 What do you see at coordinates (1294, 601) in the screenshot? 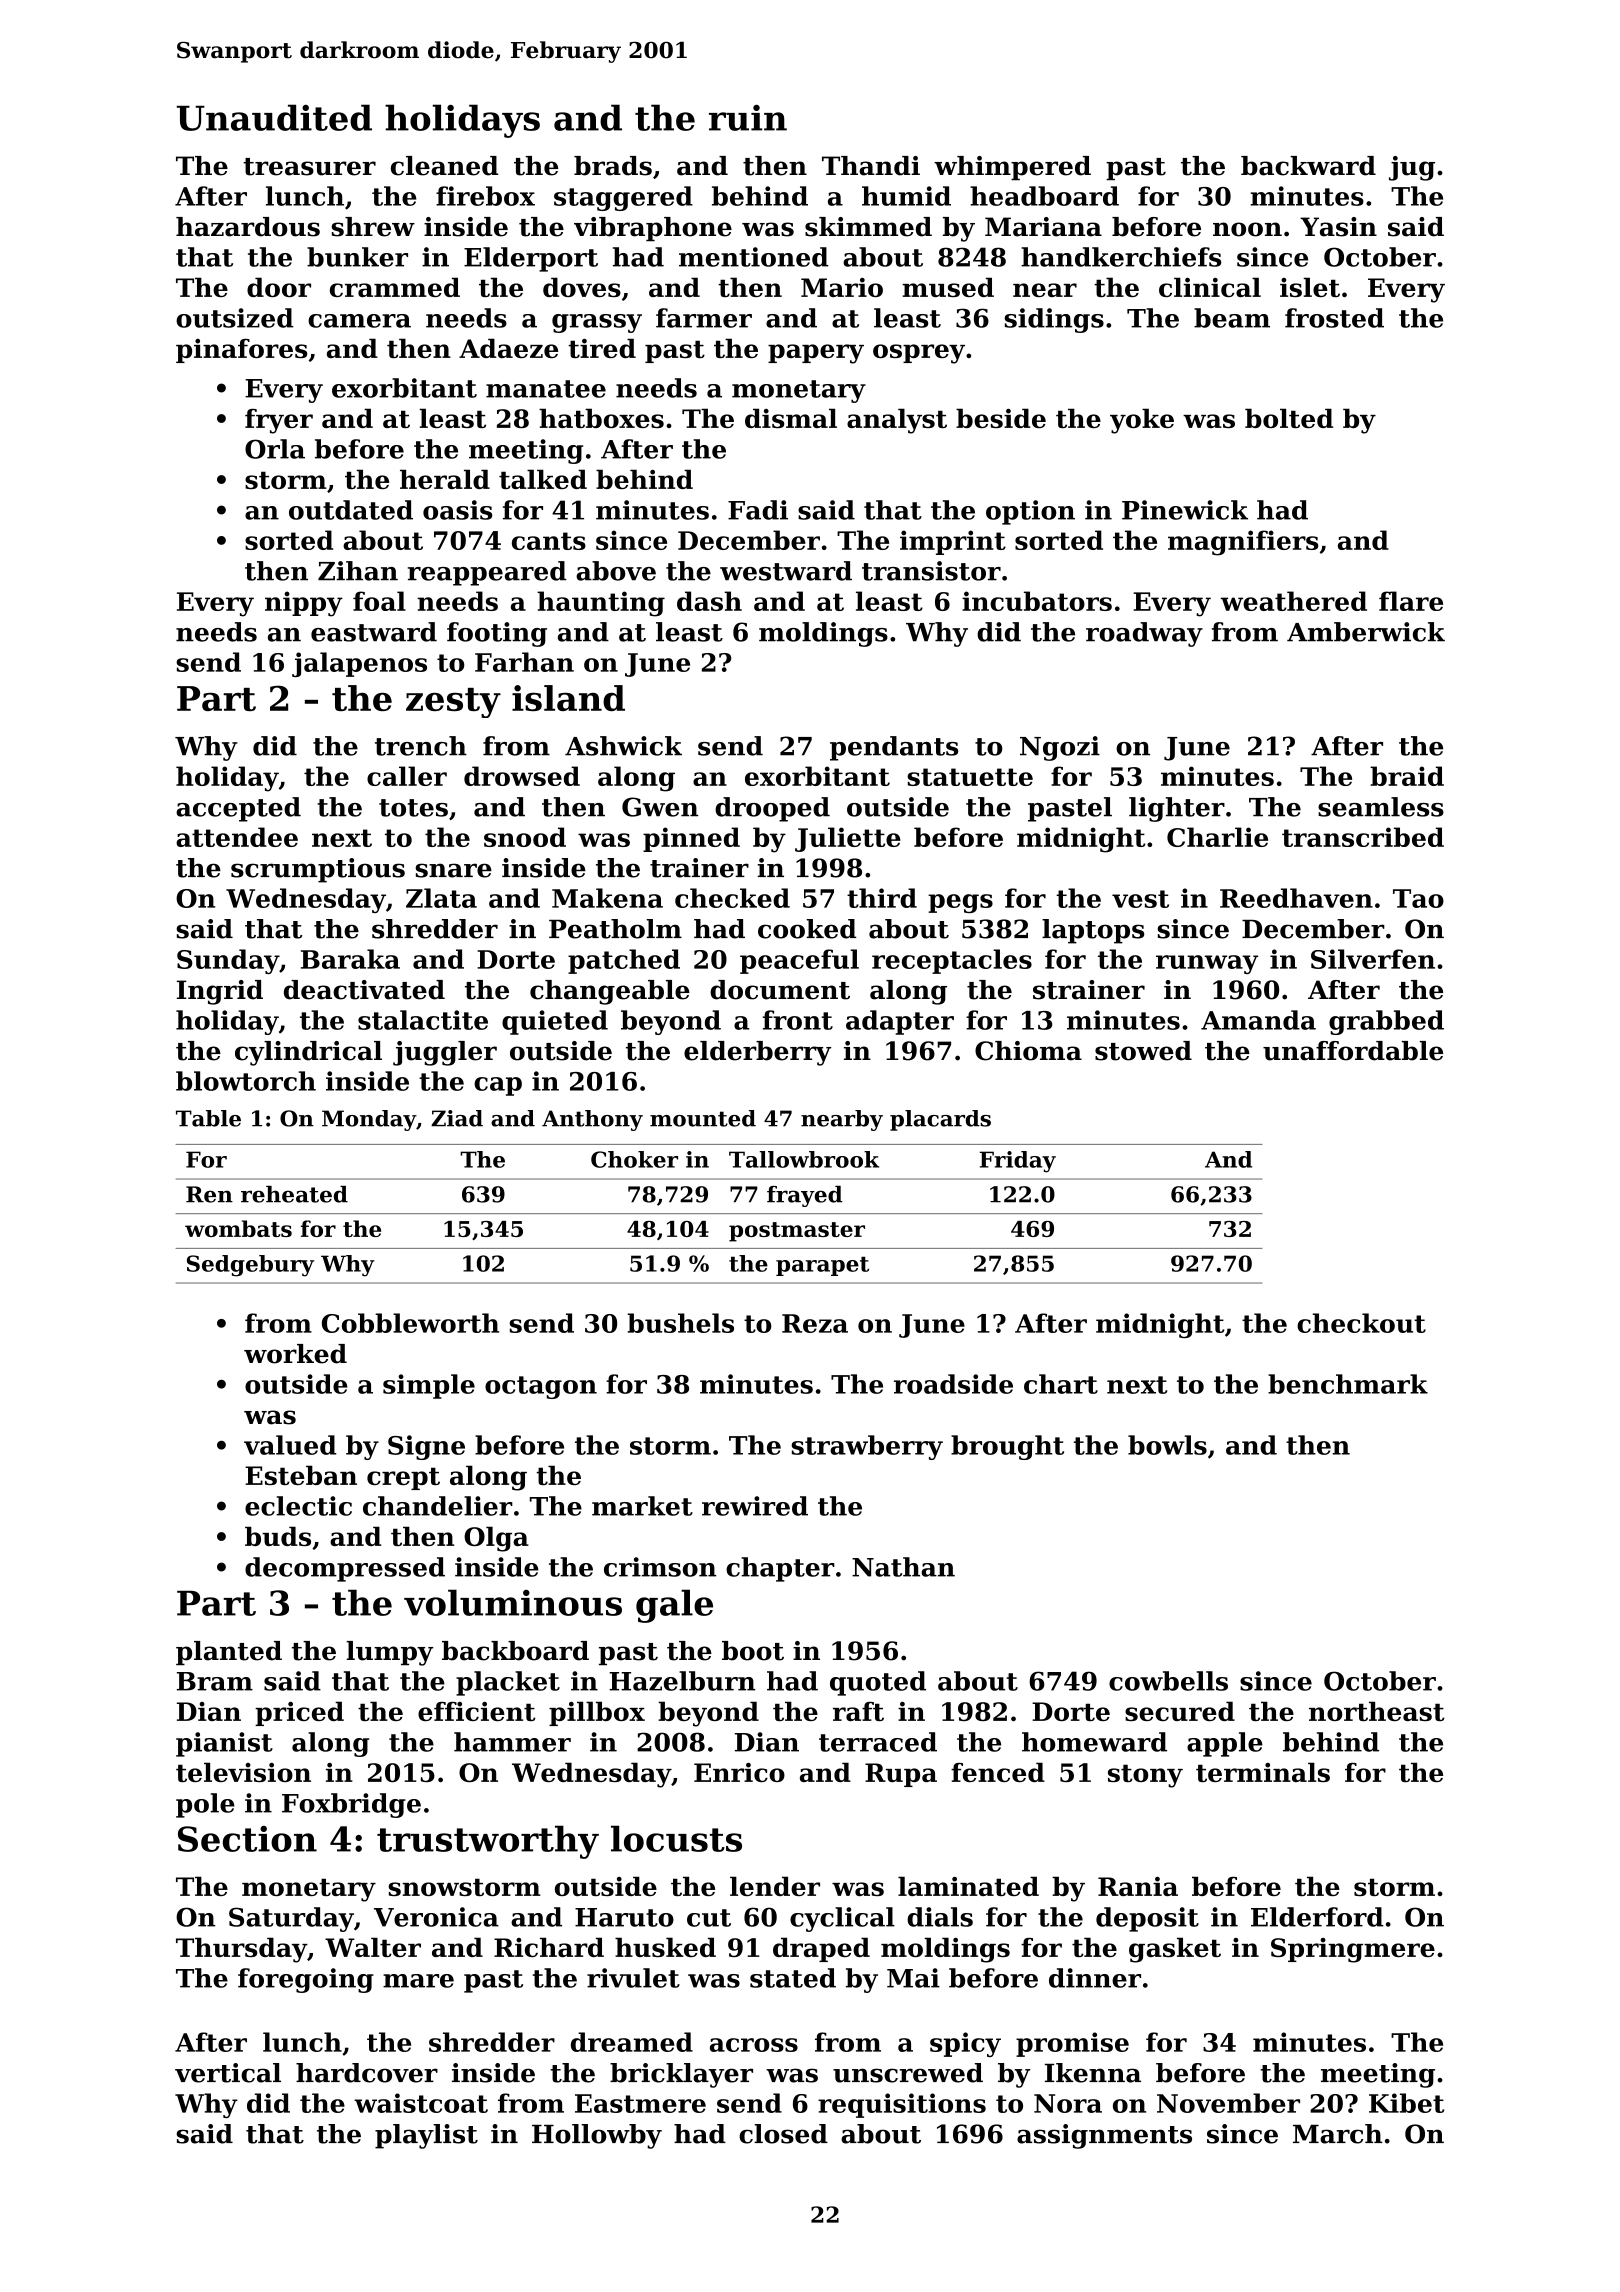
I see `weathered` at bounding box center [1294, 601].
